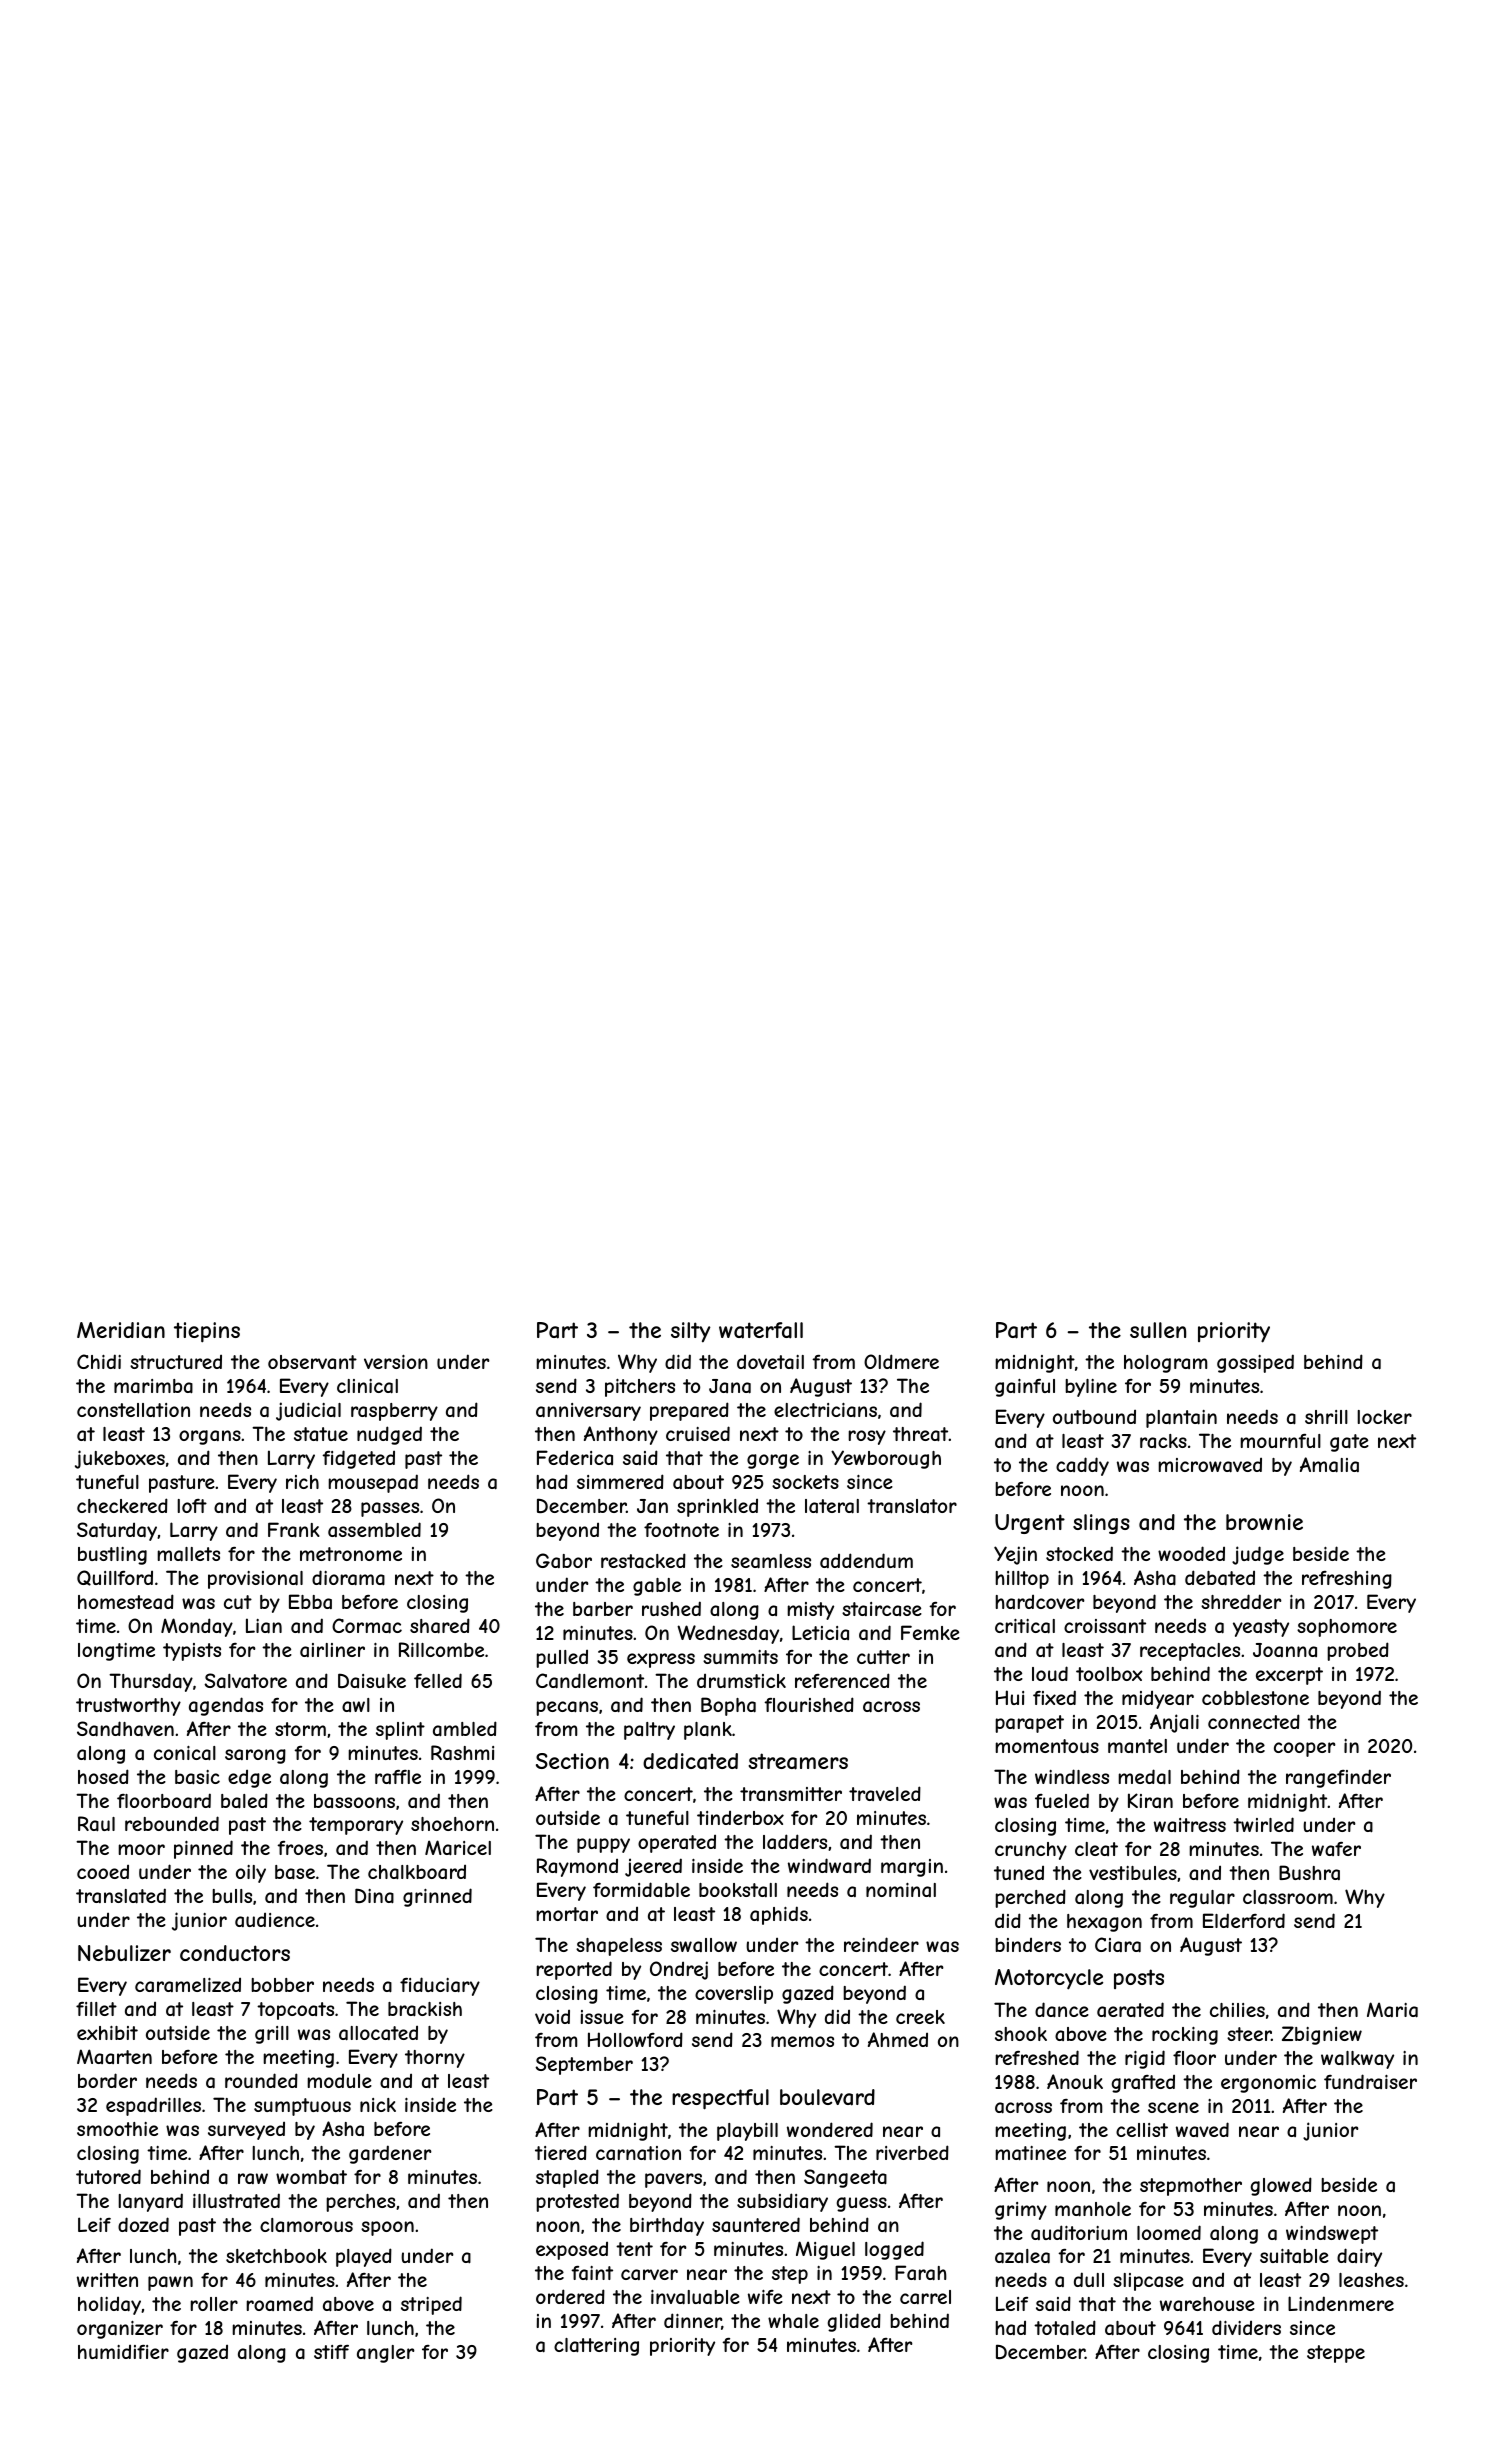 The width and height of the page is (1496, 2464). I want to click on nudged, so click(389, 1435).
